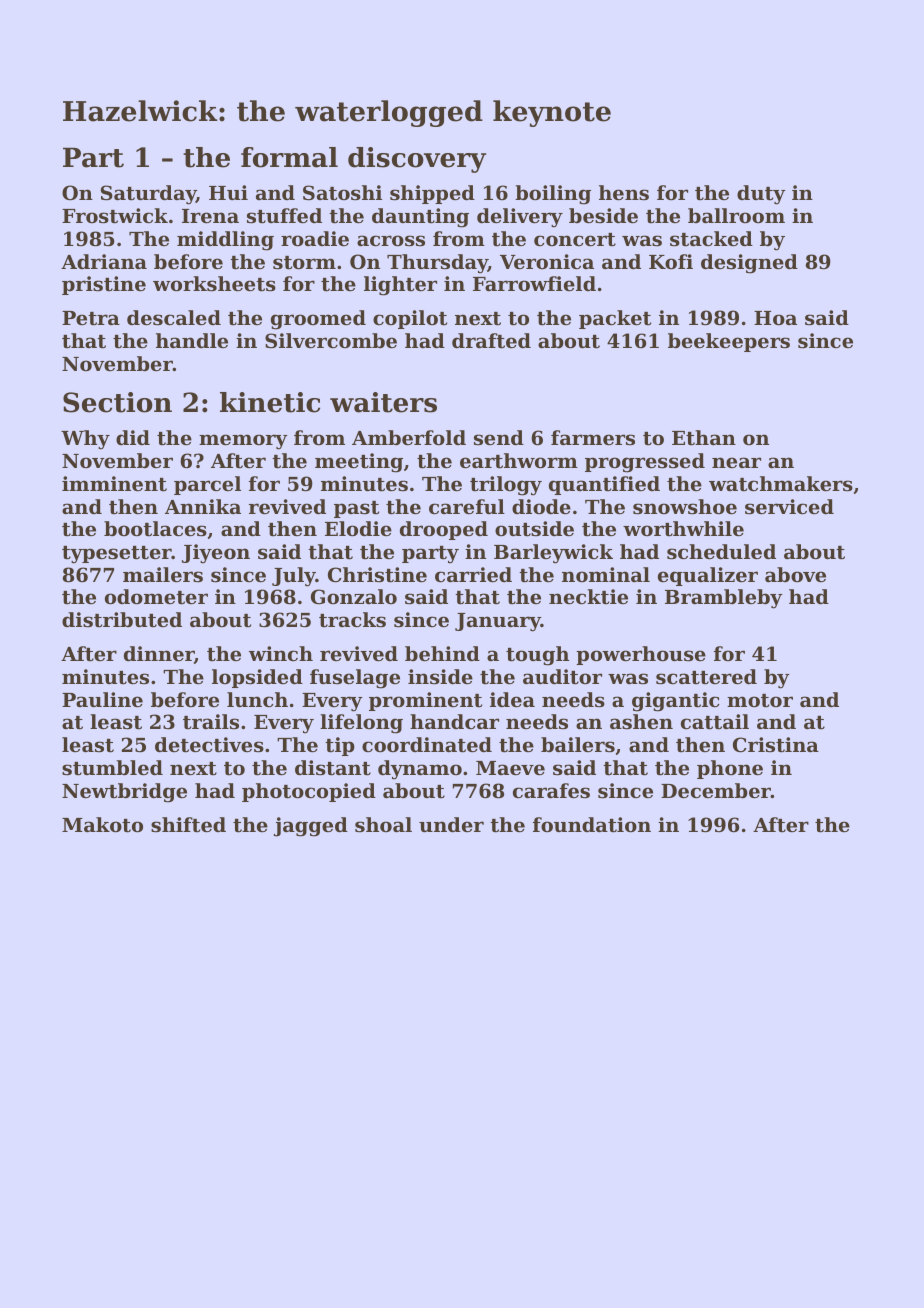 The width and height of the screenshot is (924, 1308). What do you see at coordinates (112, 768) in the screenshot?
I see `stumbled` at bounding box center [112, 768].
